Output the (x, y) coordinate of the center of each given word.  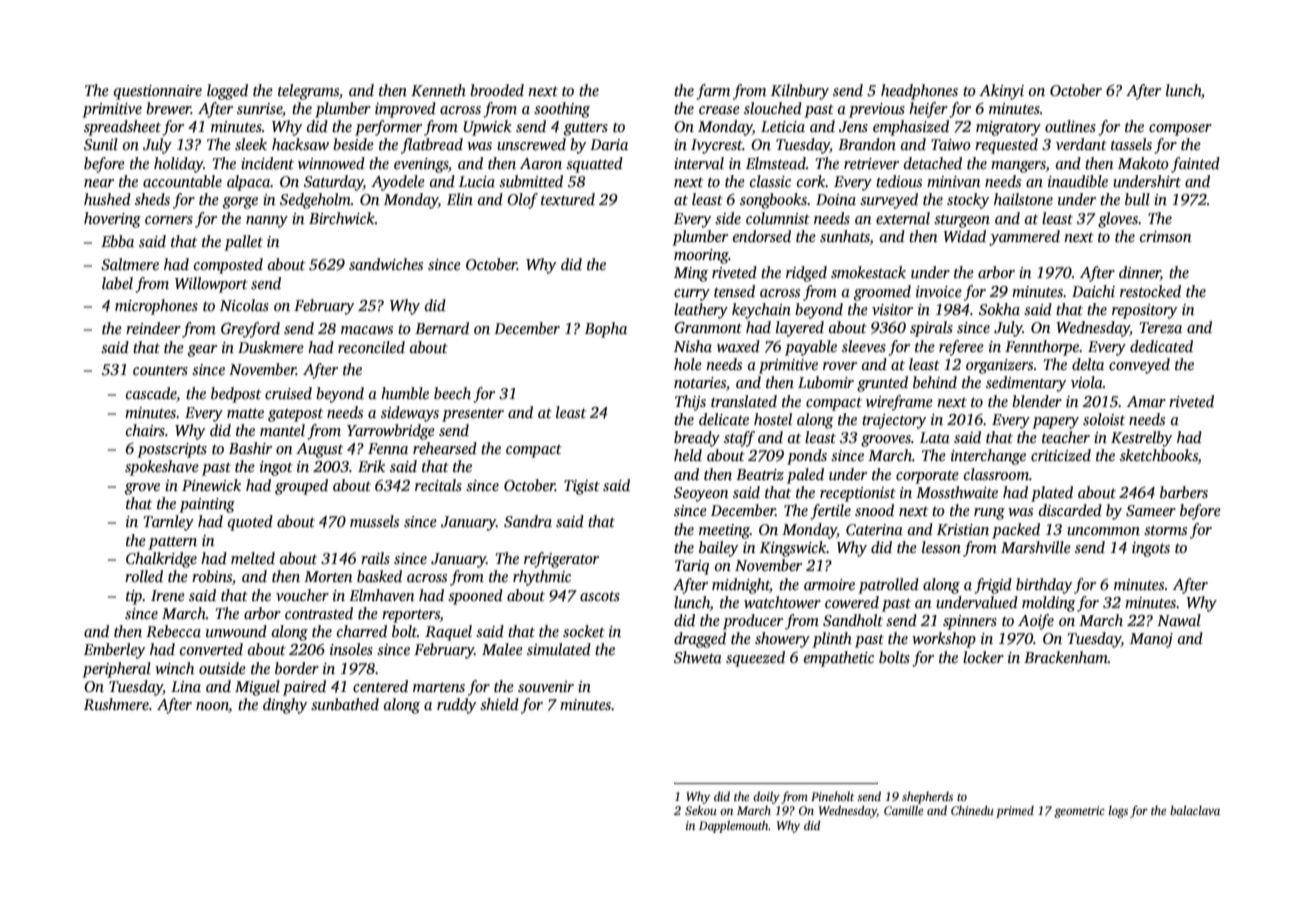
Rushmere (116, 704)
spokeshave (162, 468)
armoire (829, 584)
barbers (1184, 492)
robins (212, 576)
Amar (1146, 401)
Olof (522, 201)
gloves (1118, 220)
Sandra (528, 521)
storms (1165, 530)
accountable (182, 181)
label (117, 283)
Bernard (442, 328)
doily (766, 797)
